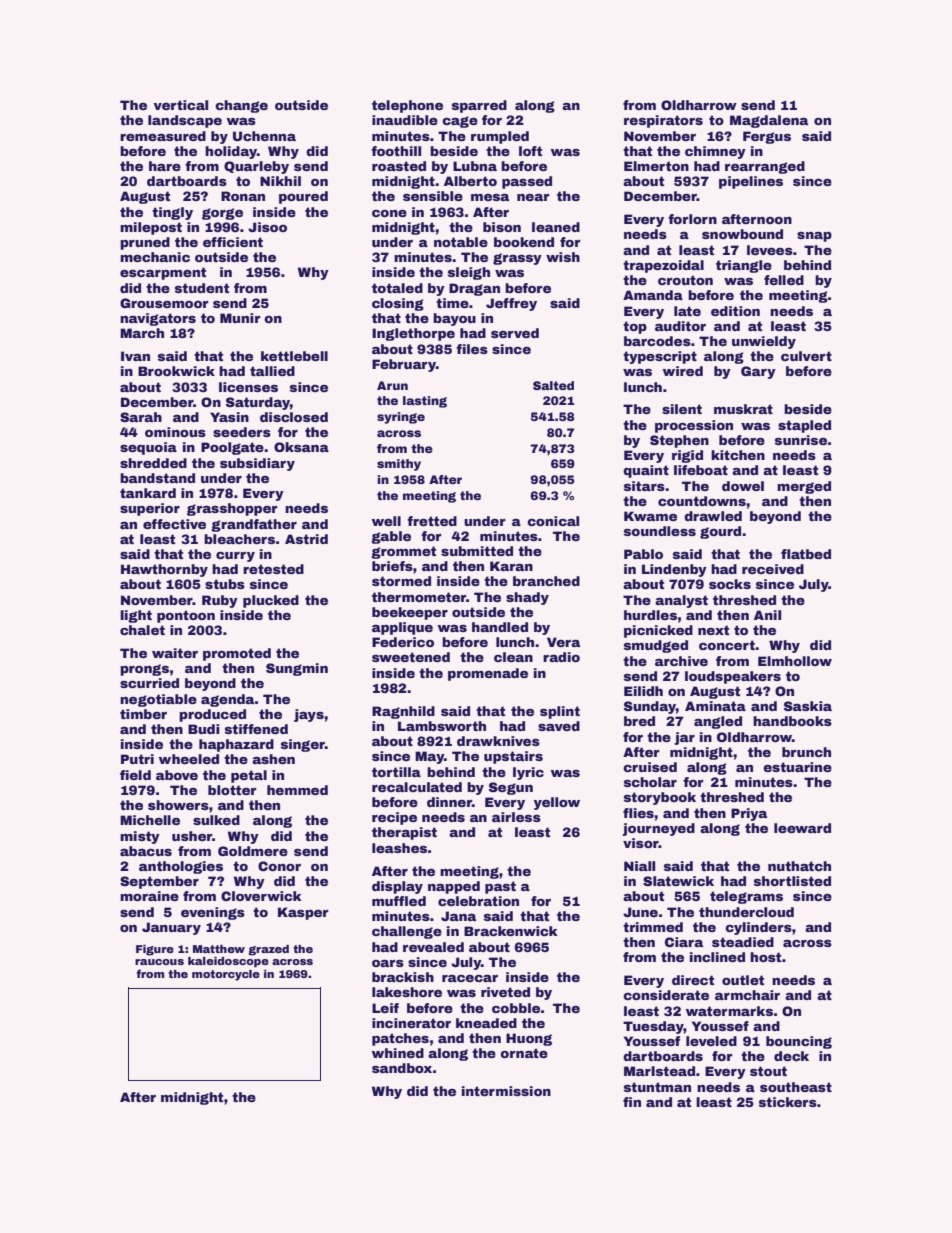 This document has width=952, height=1233. I want to click on vertical, so click(181, 105).
